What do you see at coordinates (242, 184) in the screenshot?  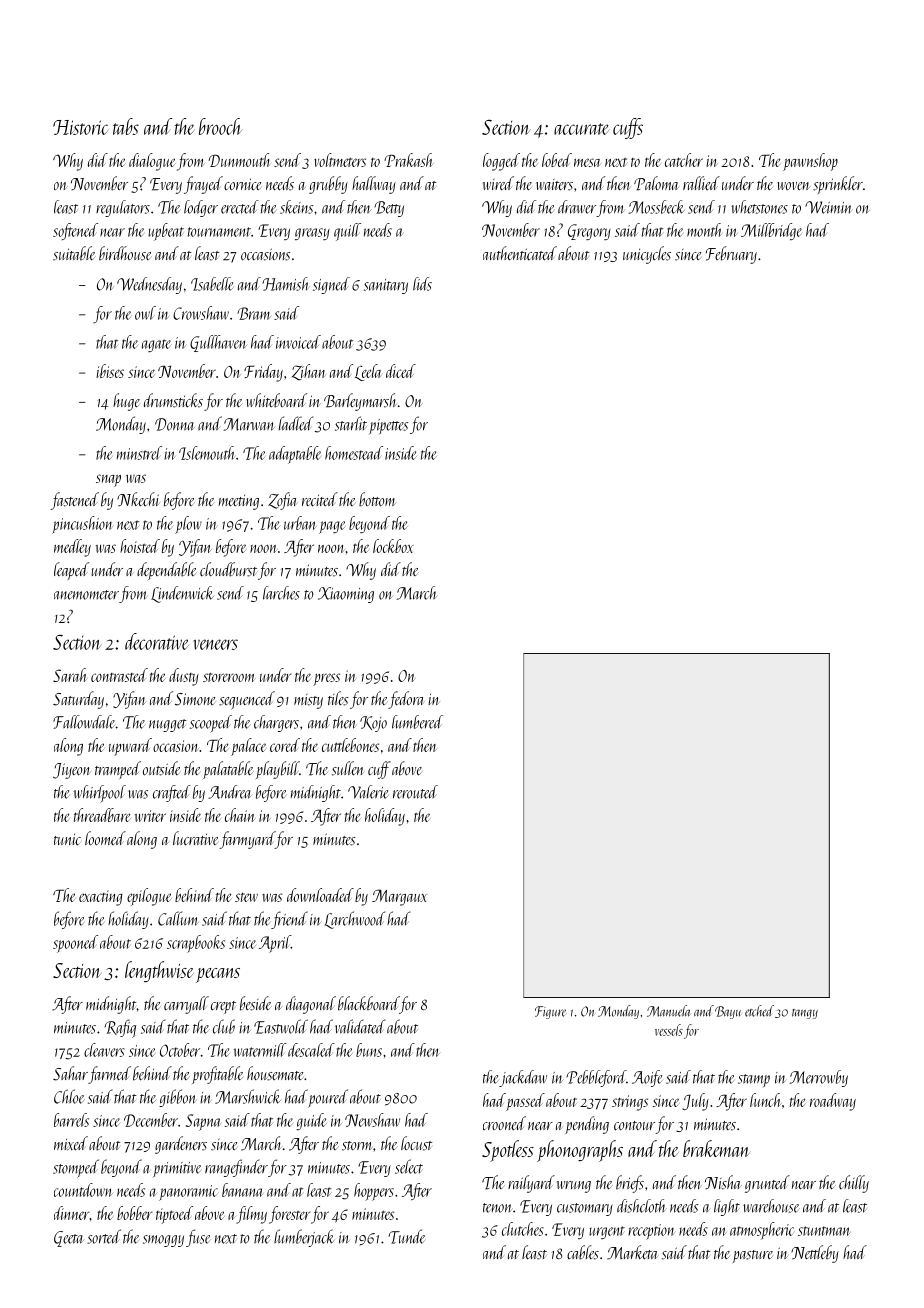 I see `cornice` at bounding box center [242, 184].
